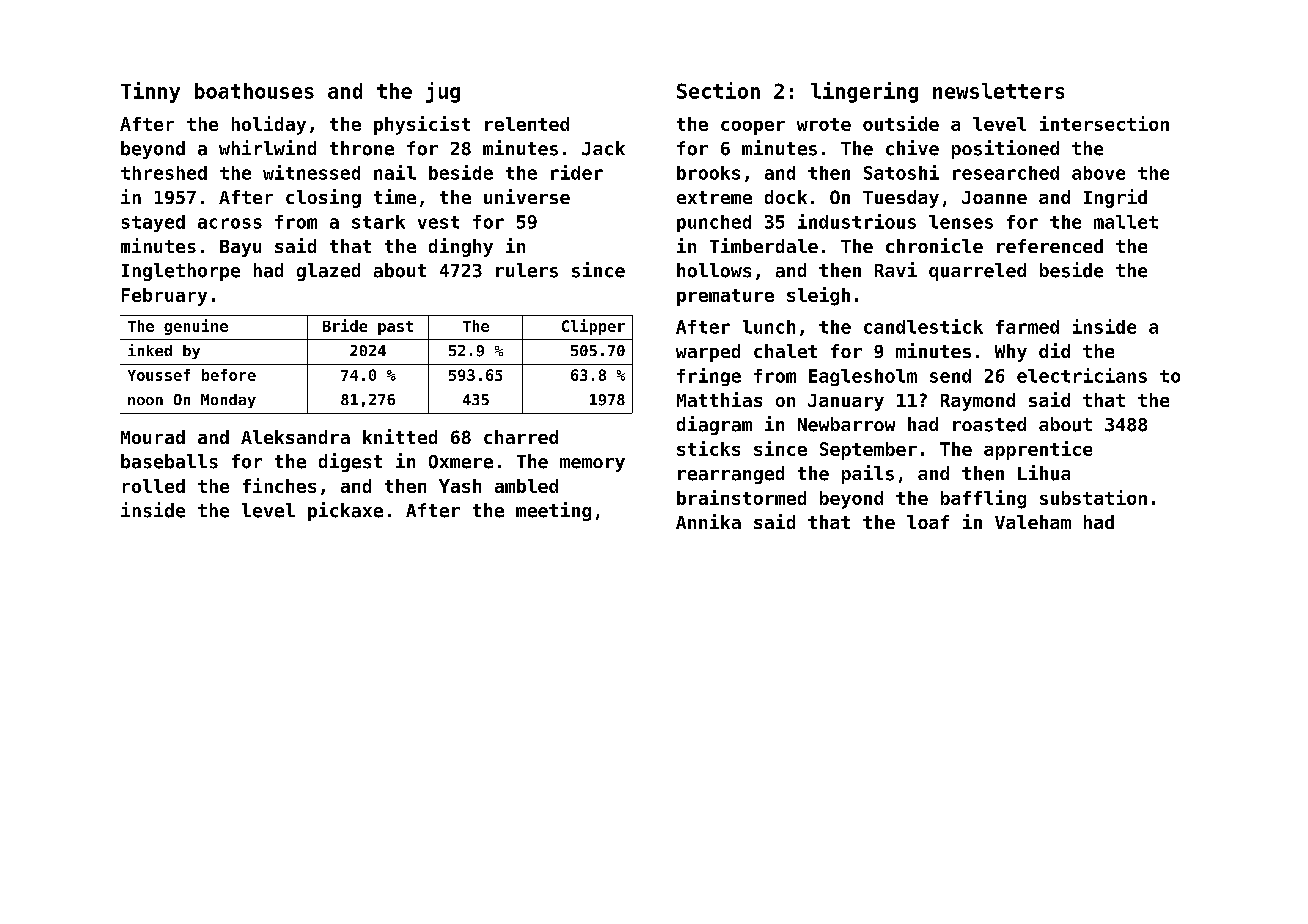  I want to click on newsletters, so click(998, 91).
